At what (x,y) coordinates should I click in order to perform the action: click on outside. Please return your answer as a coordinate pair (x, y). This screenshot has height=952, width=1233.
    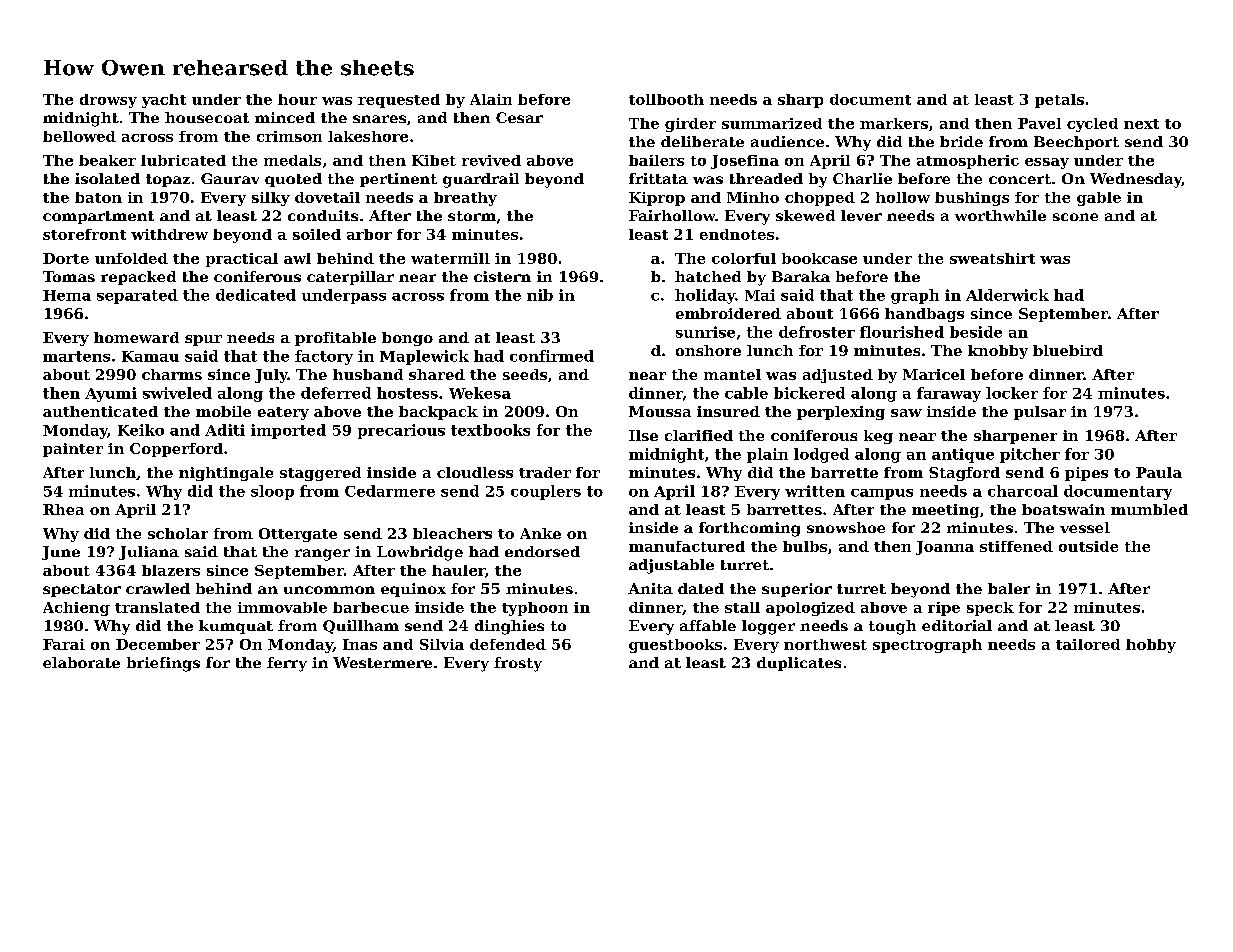
    Looking at the image, I should click on (1088, 546).
